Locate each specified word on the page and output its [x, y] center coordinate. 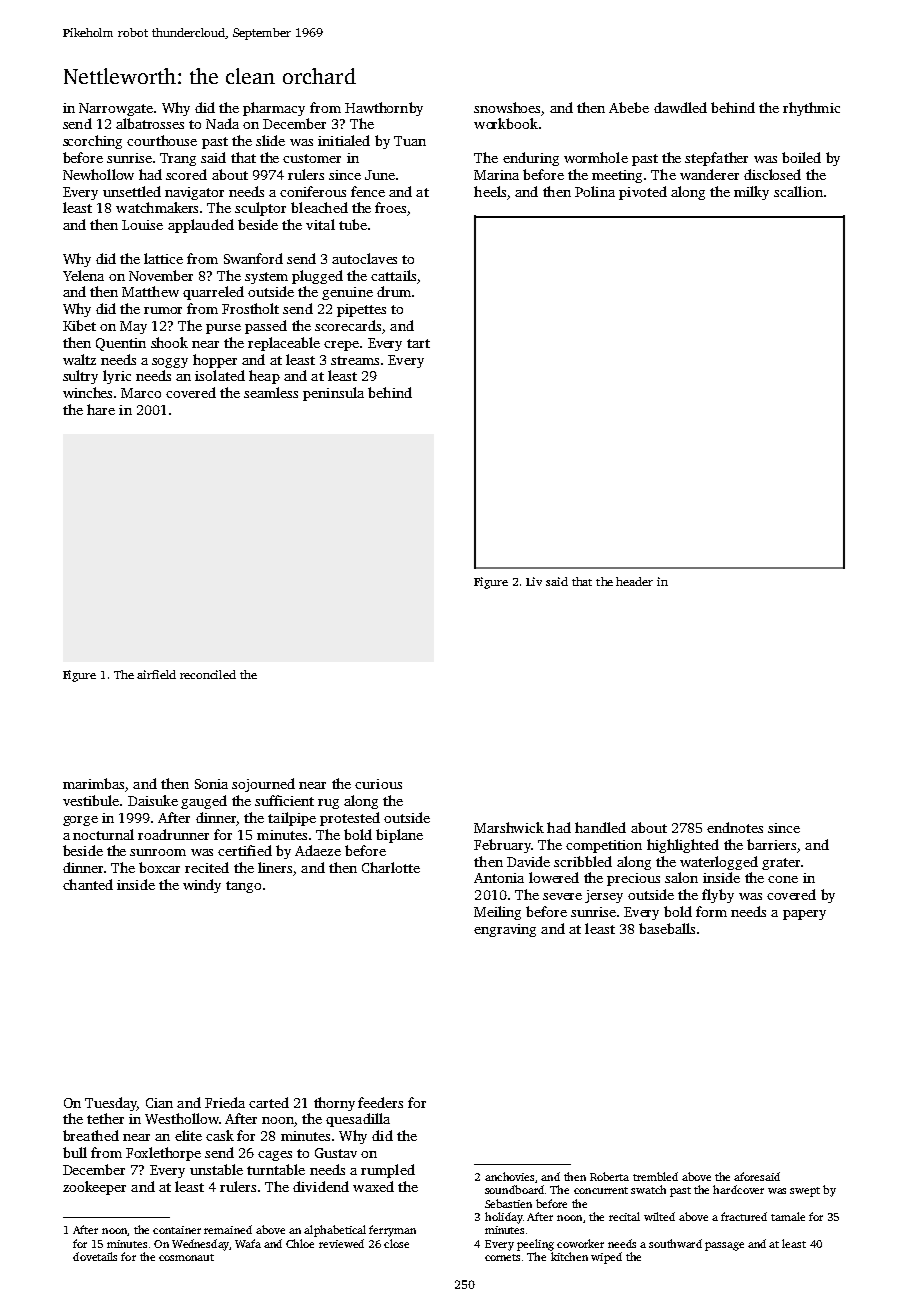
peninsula [333, 394]
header [634, 581]
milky [751, 193]
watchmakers [157, 207]
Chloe [300, 1243]
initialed [344, 140]
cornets [502, 1257]
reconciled [208, 674]
